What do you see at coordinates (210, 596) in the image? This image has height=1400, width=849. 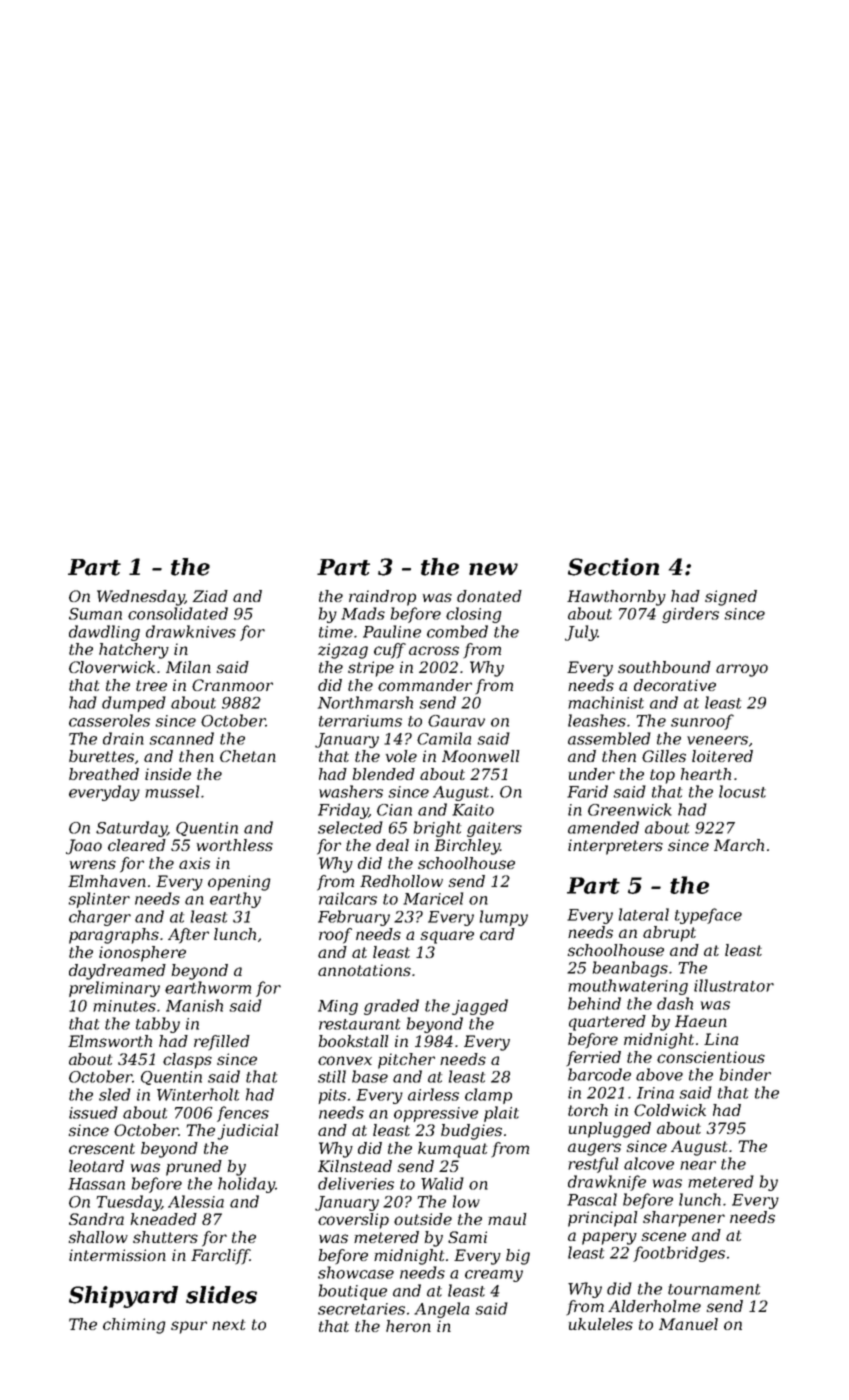 I see `Ziad` at bounding box center [210, 596].
